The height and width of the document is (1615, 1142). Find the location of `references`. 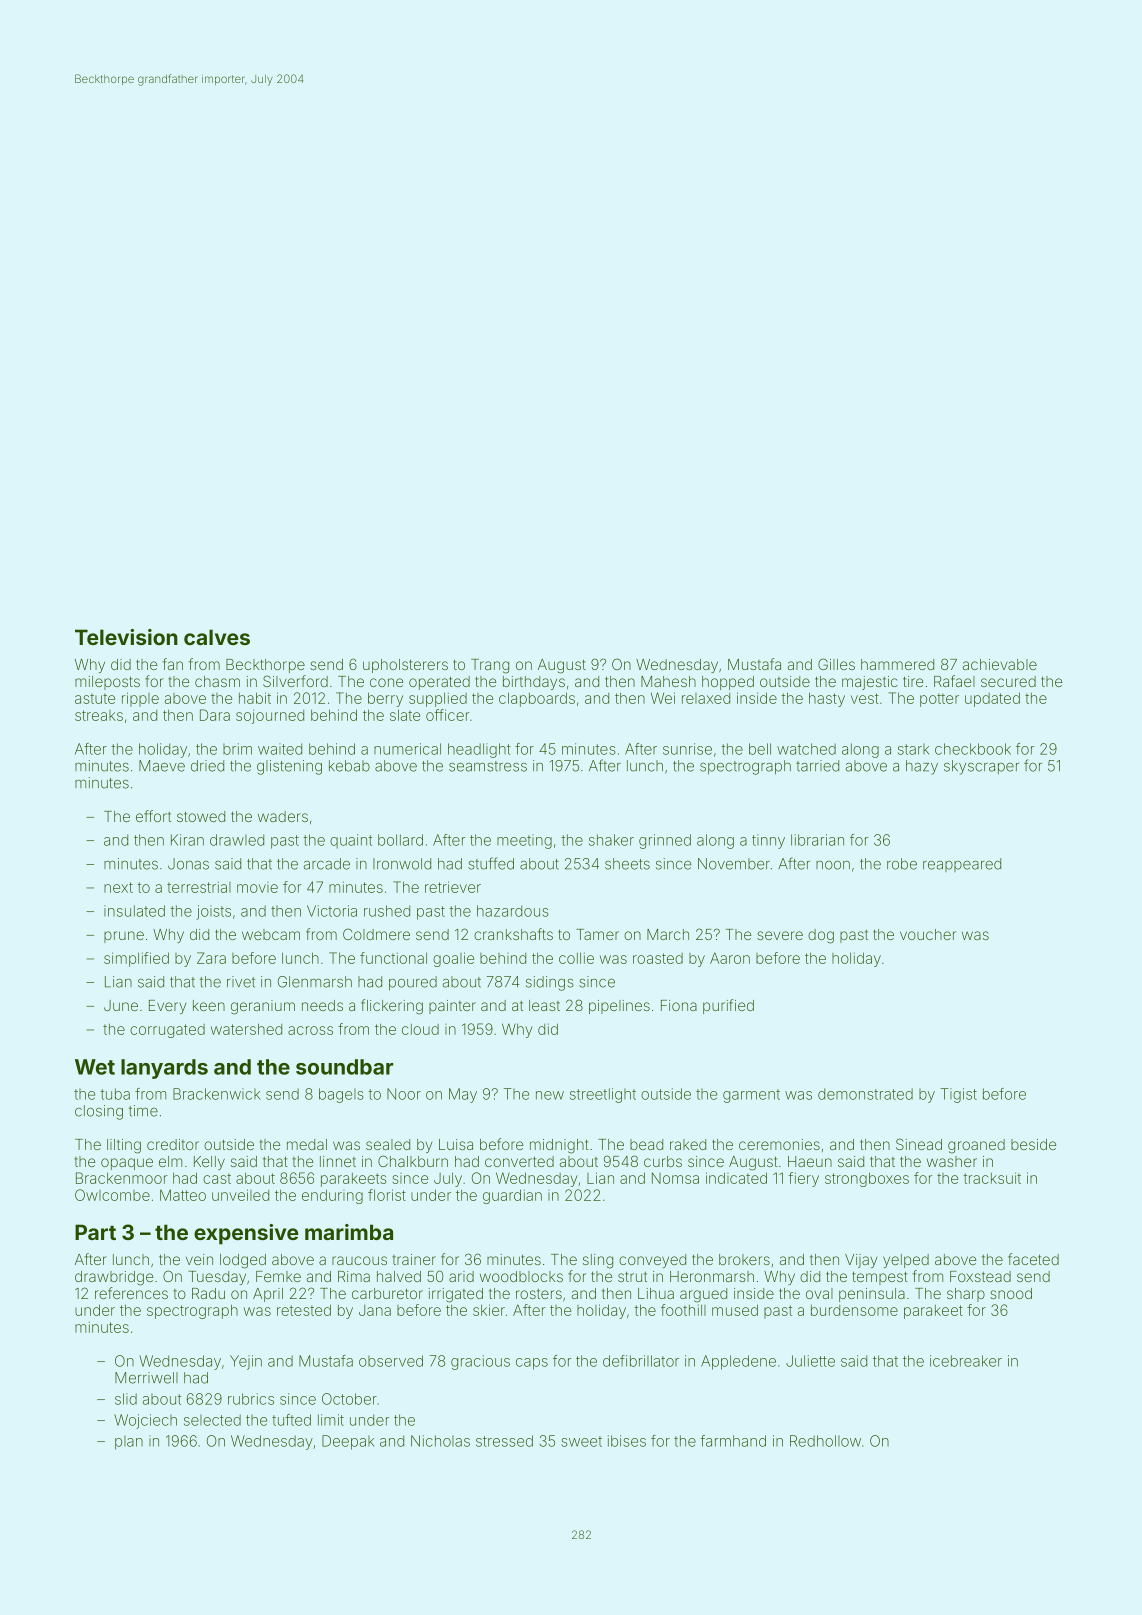

references is located at coordinates (131, 1293).
